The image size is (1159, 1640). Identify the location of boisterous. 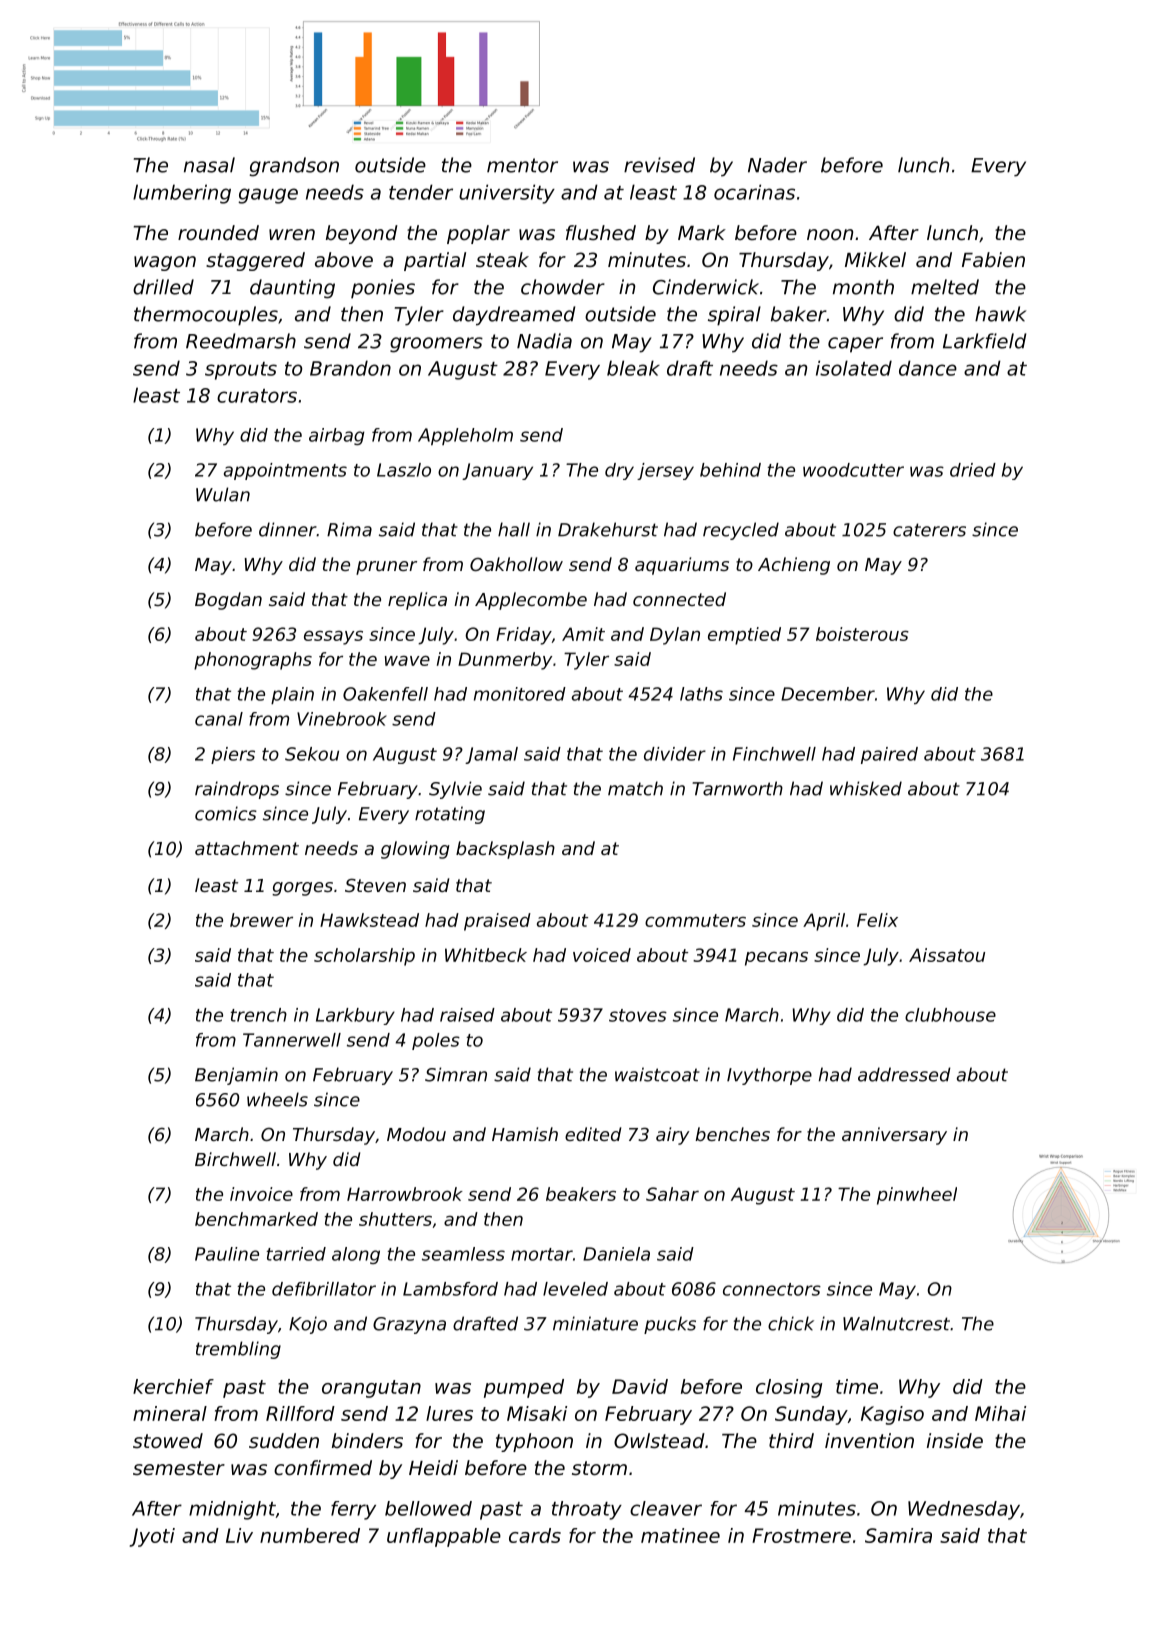
(862, 634).
